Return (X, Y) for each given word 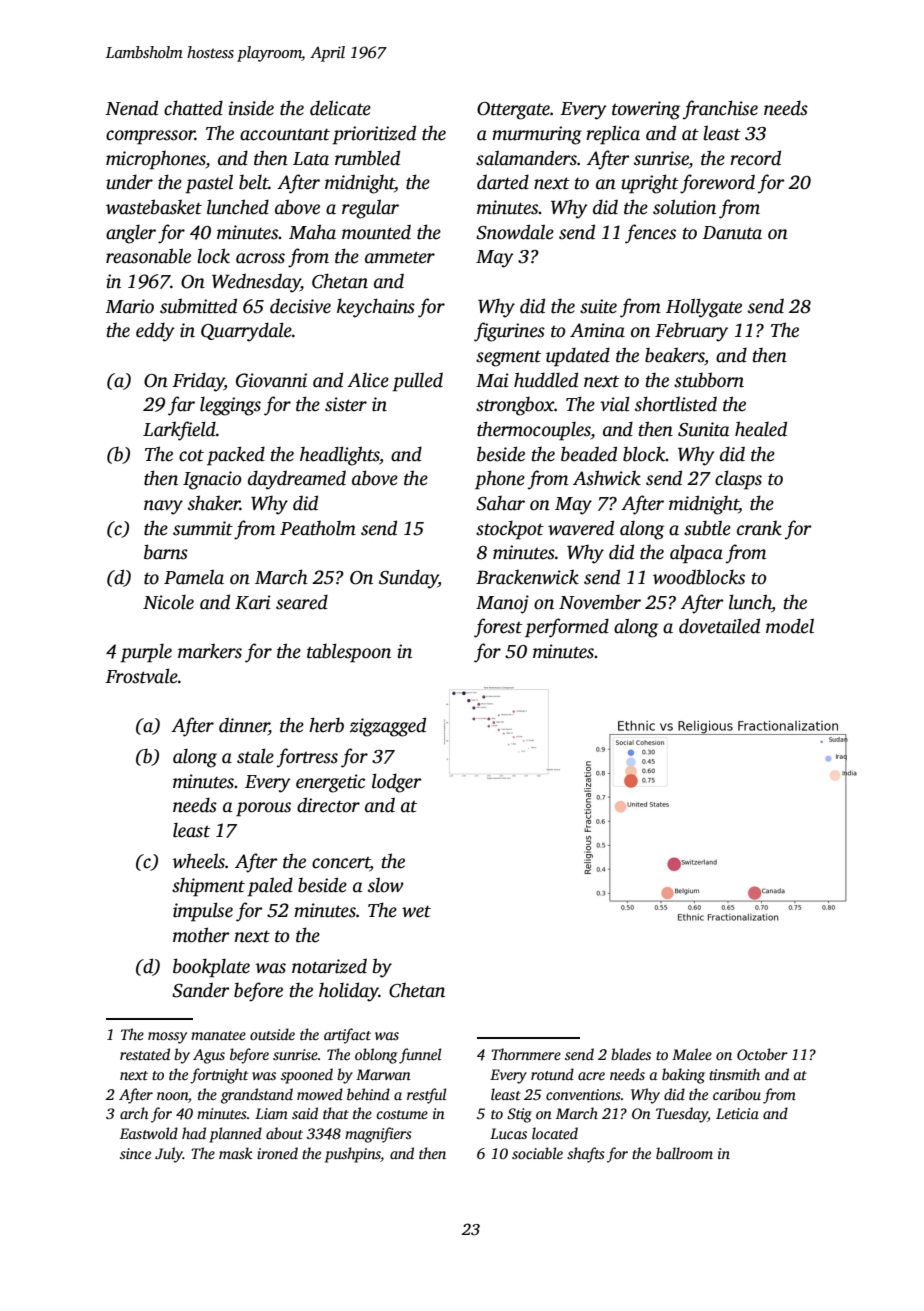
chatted (193, 108)
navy (163, 507)
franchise (720, 110)
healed (761, 429)
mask (235, 1153)
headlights (339, 456)
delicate (340, 108)
